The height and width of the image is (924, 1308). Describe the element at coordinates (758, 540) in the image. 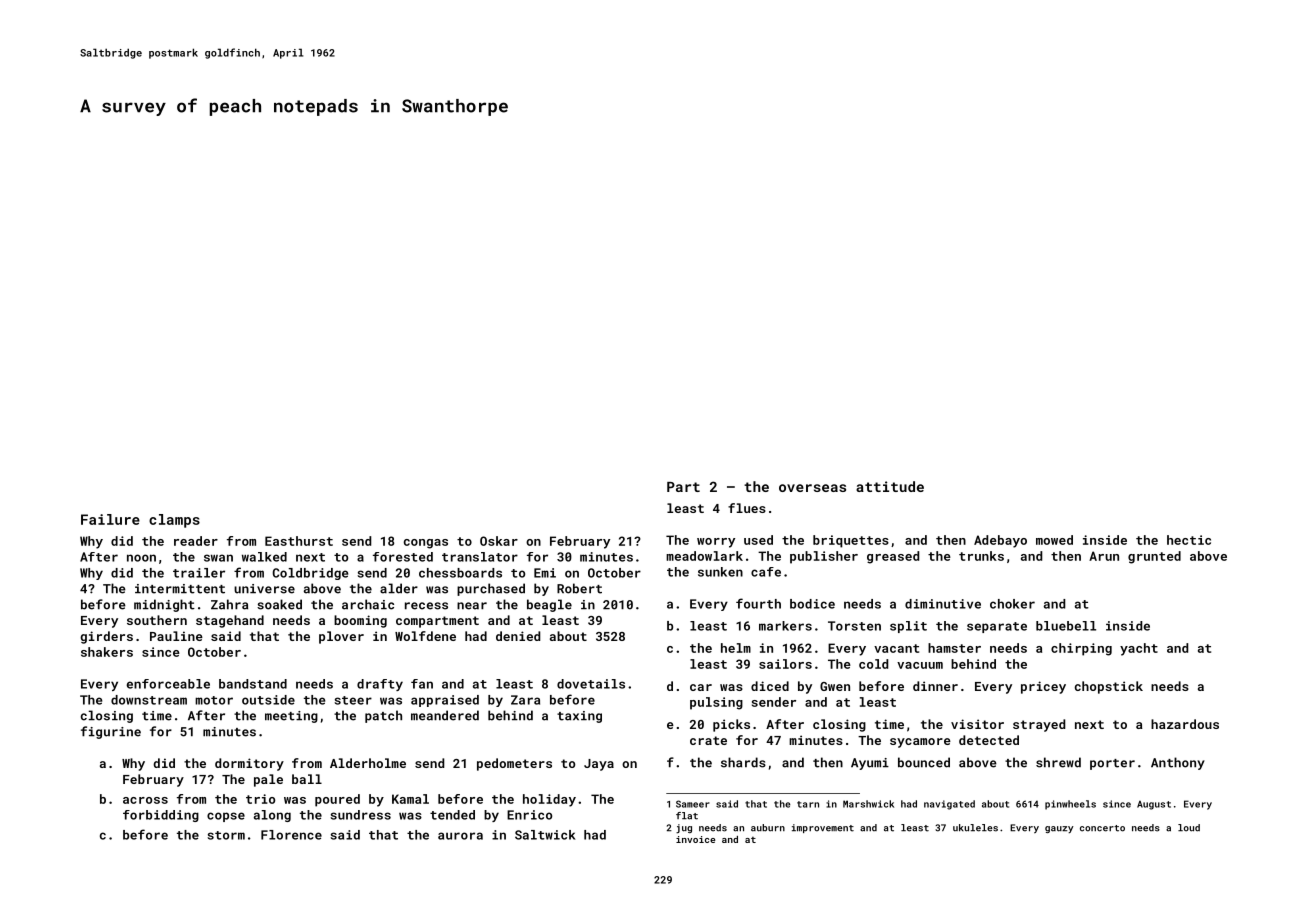

I see `used` at that location.
